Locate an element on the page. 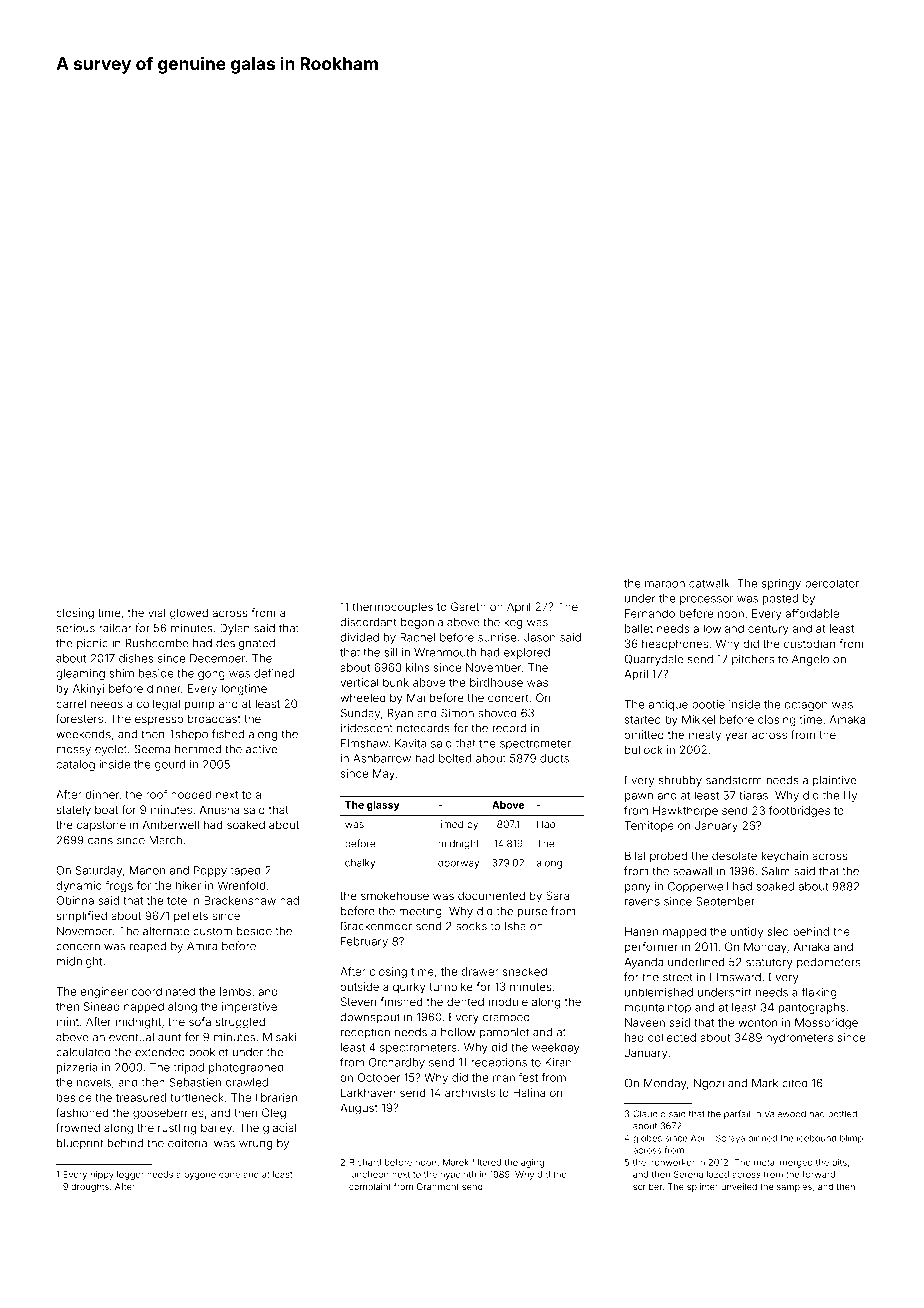 The image size is (924, 1308). Wrenfold is located at coordinates (241, 885).
